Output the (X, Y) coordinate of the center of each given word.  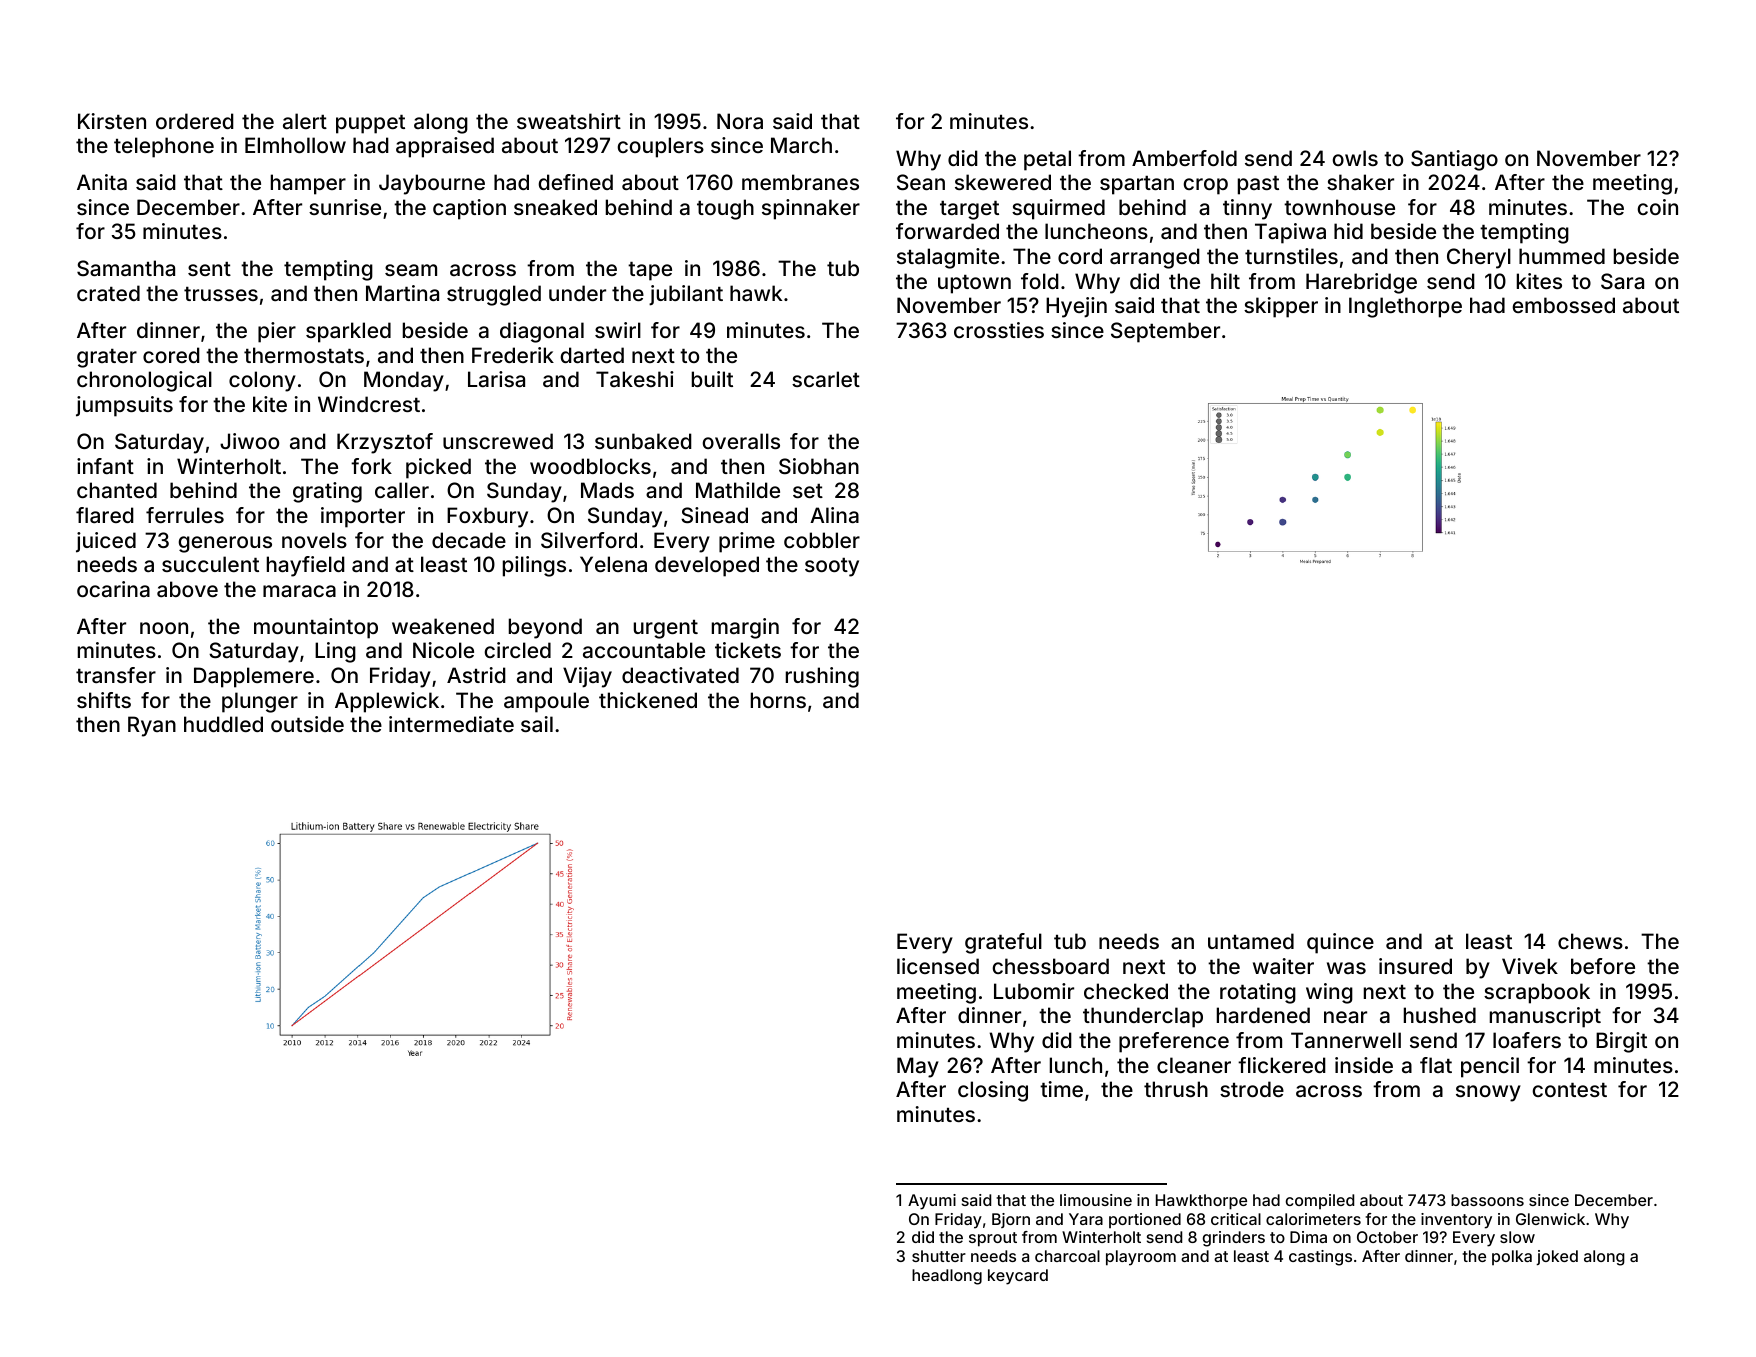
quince (1340, 943)
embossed (1563, 305)
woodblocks (590, 466)
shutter (939, 1256)
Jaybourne (432, 184)
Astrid (476, 675)
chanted (117, 490)
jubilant (686, 295)
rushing (822, 677)
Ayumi (932, 1202)
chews (1590, 941)
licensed (938, 966)
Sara (1622, 281)
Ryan (152, 726)
